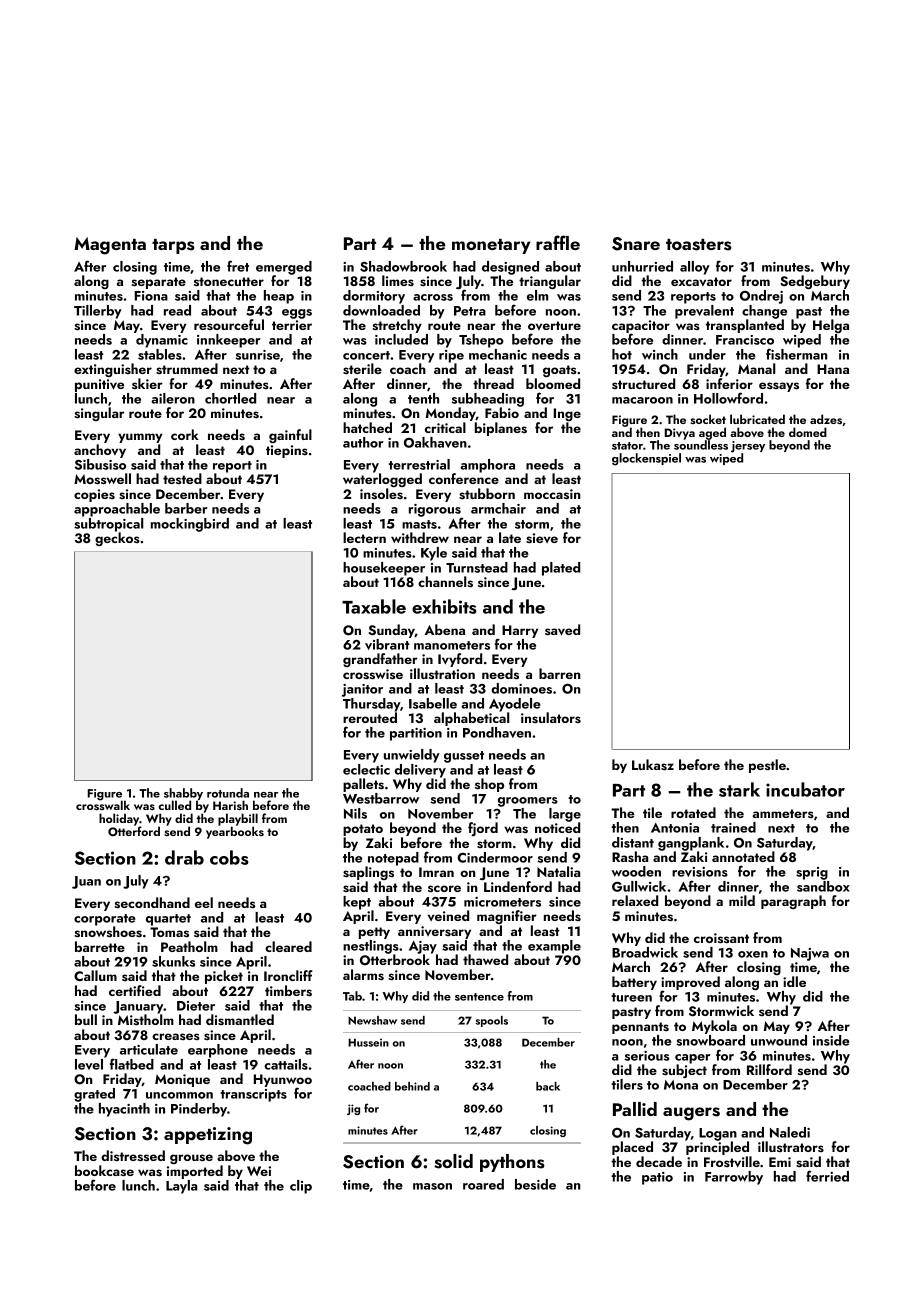 The width and height of the screenshot is (924, 1308). I want to click on eel, so click(204, 902).
